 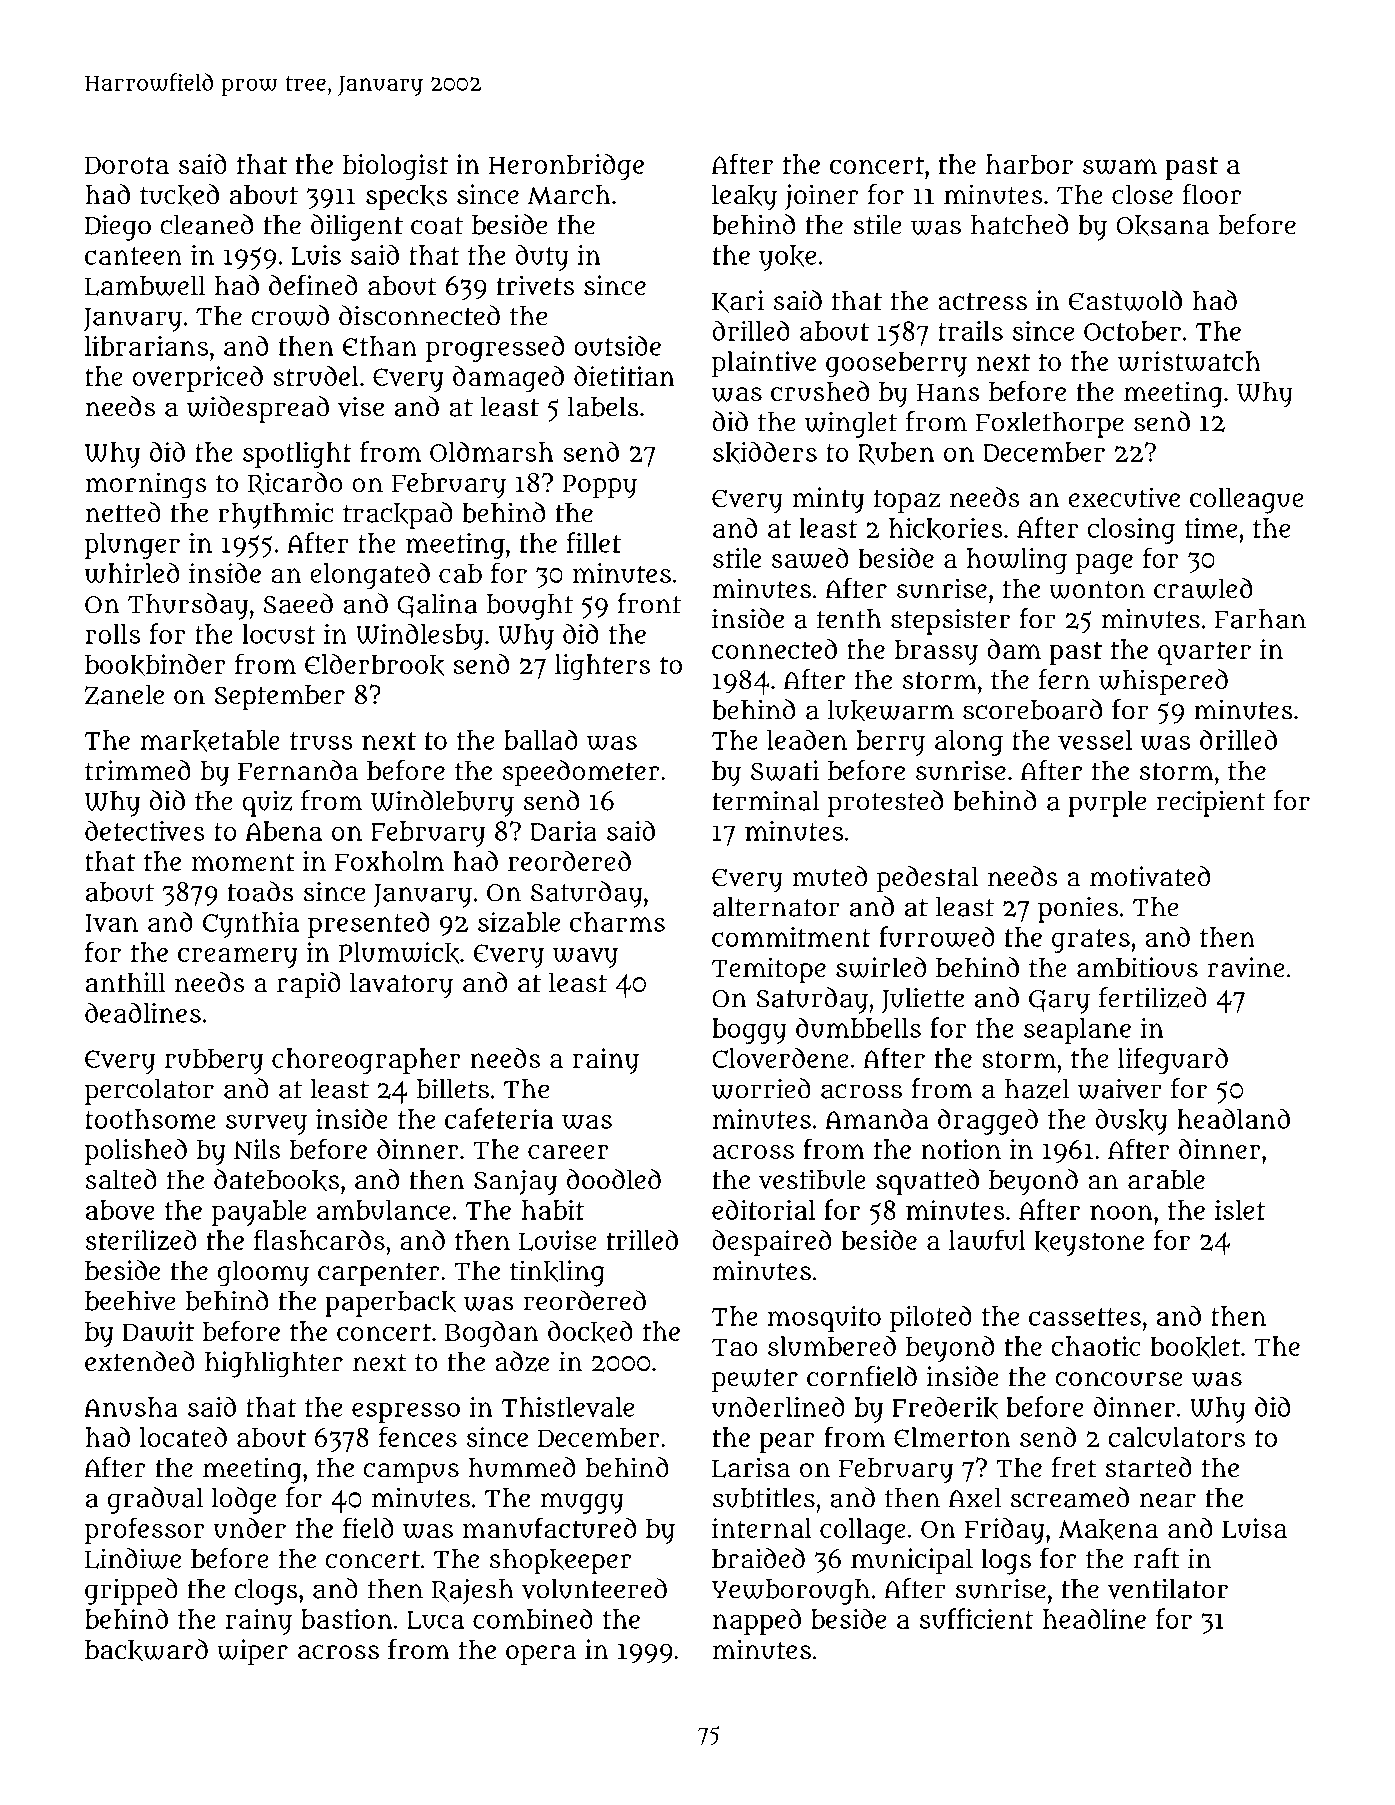 I want to click on dusky, so click(x=1131, y=1121).
